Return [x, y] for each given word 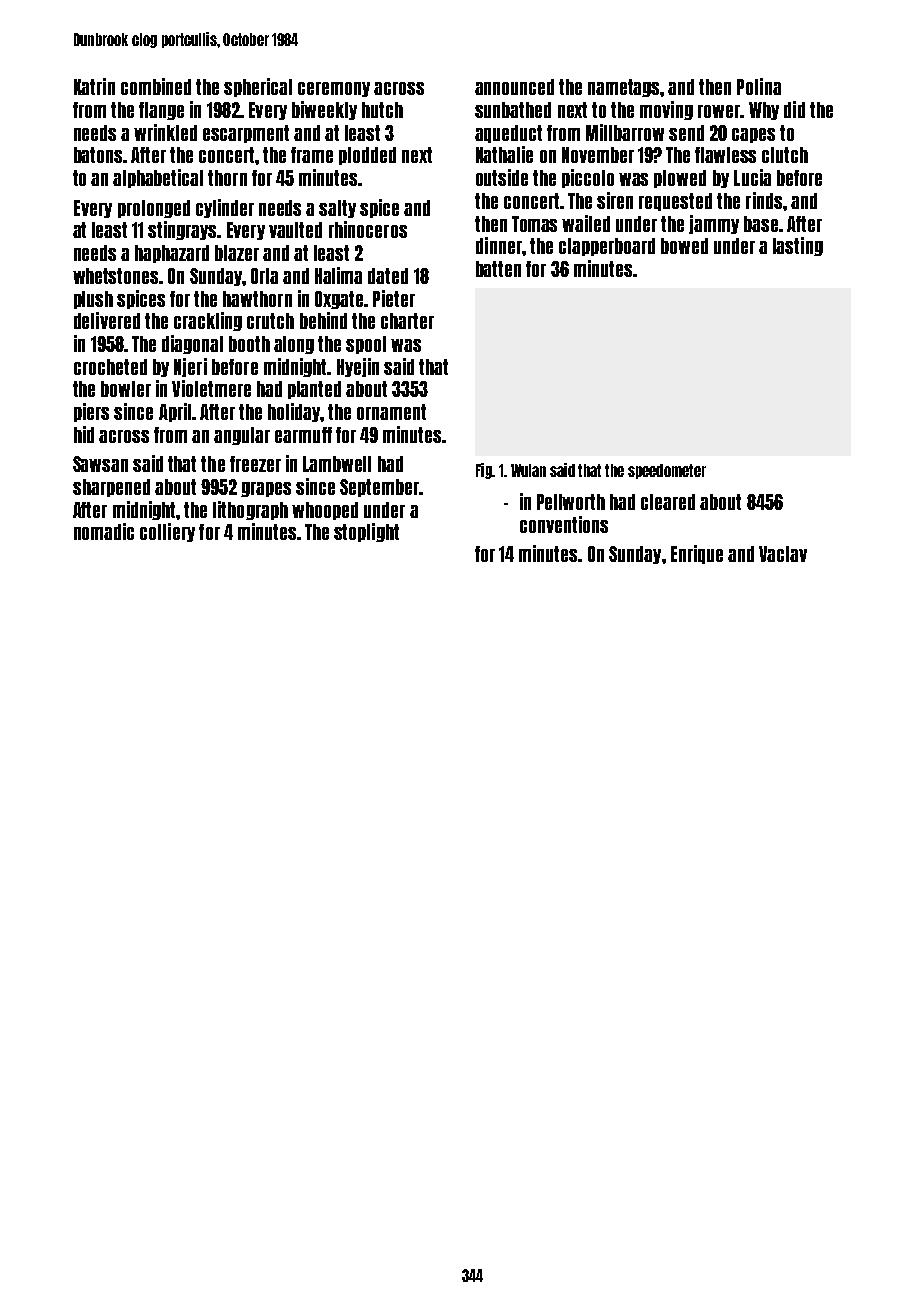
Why [764, 111]
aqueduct [508, 134]
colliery [167, 532]
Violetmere [211, 388]
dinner [499, 245]
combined [156, 86]
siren [615, 200]
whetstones [115, 276]
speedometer [667, 471]
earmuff [303, 435]
